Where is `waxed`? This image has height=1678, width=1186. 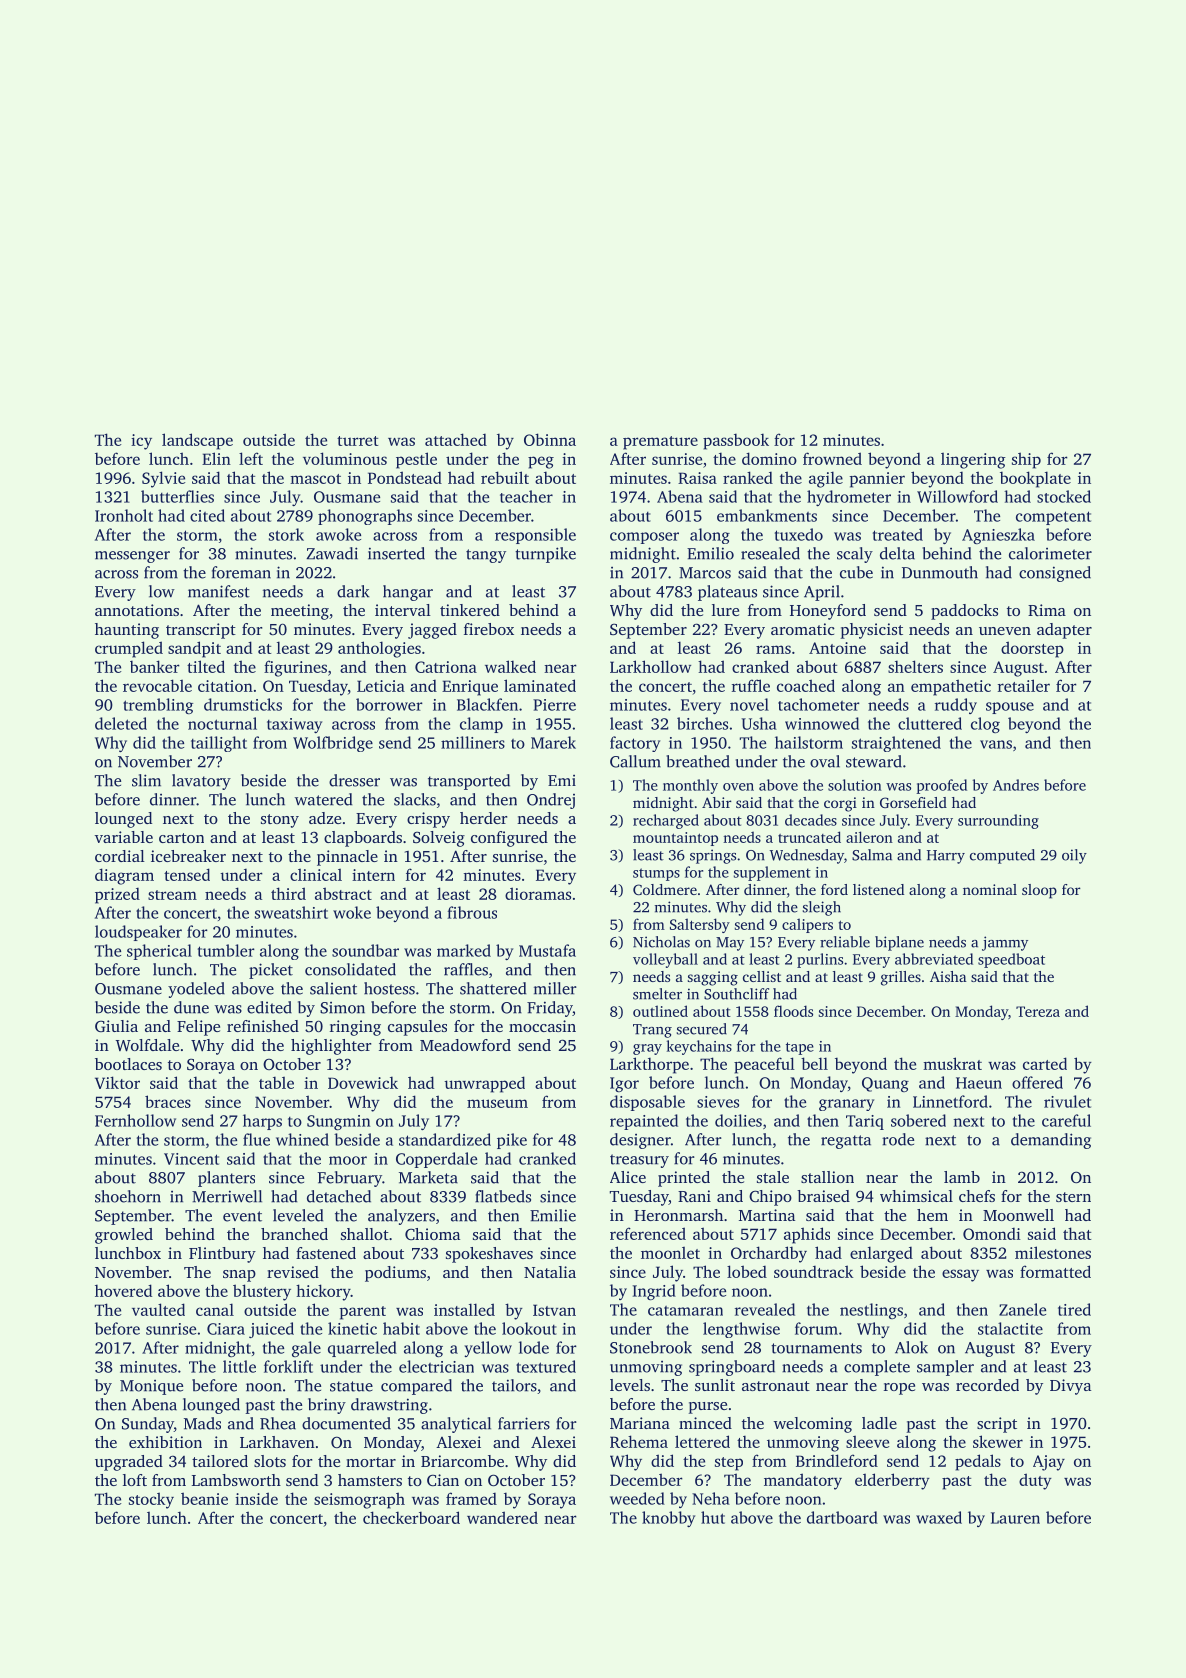
waxed is located at coordinates (939, 1517).
